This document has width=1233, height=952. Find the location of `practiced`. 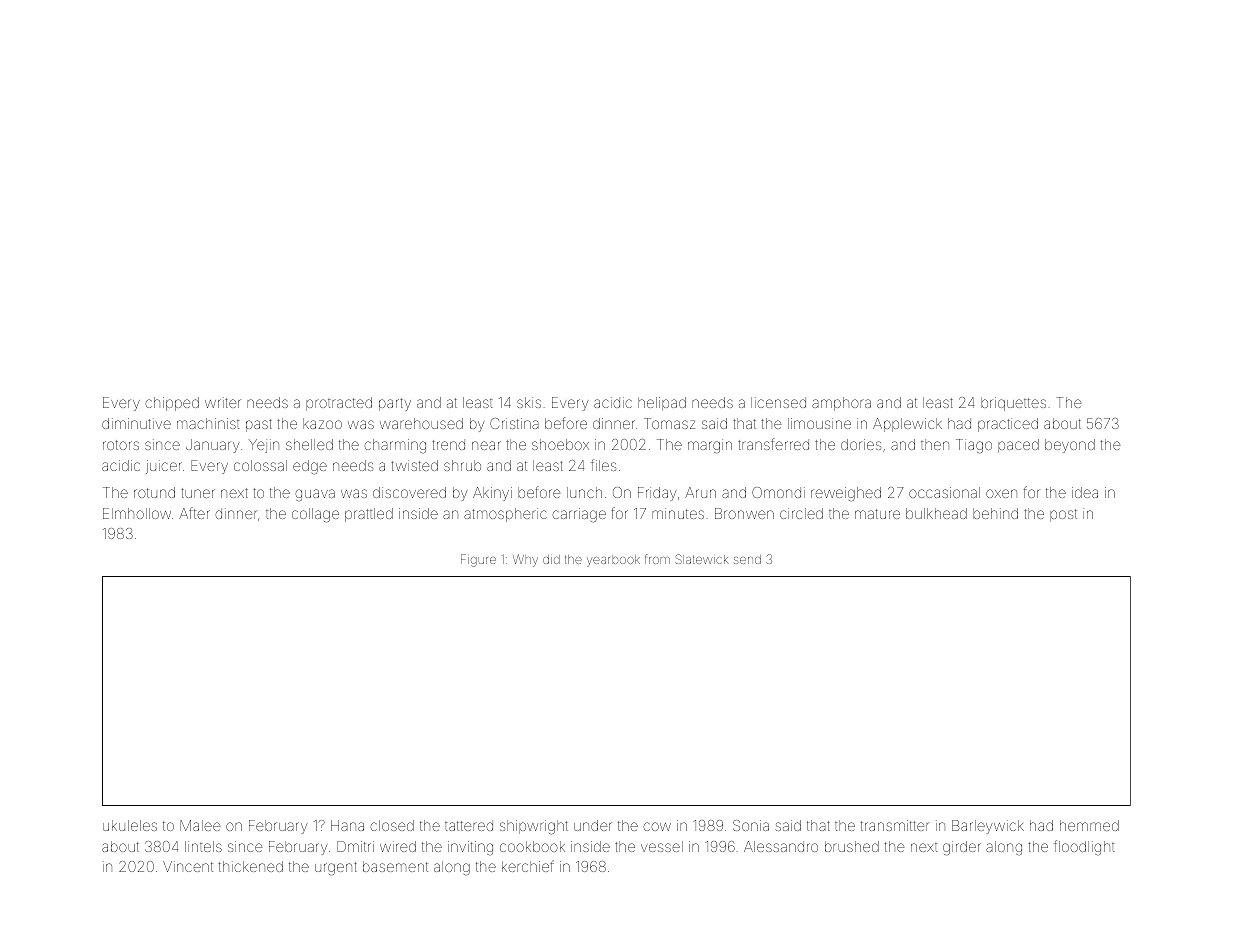

practiced is located at coordinates (1008, 425).
